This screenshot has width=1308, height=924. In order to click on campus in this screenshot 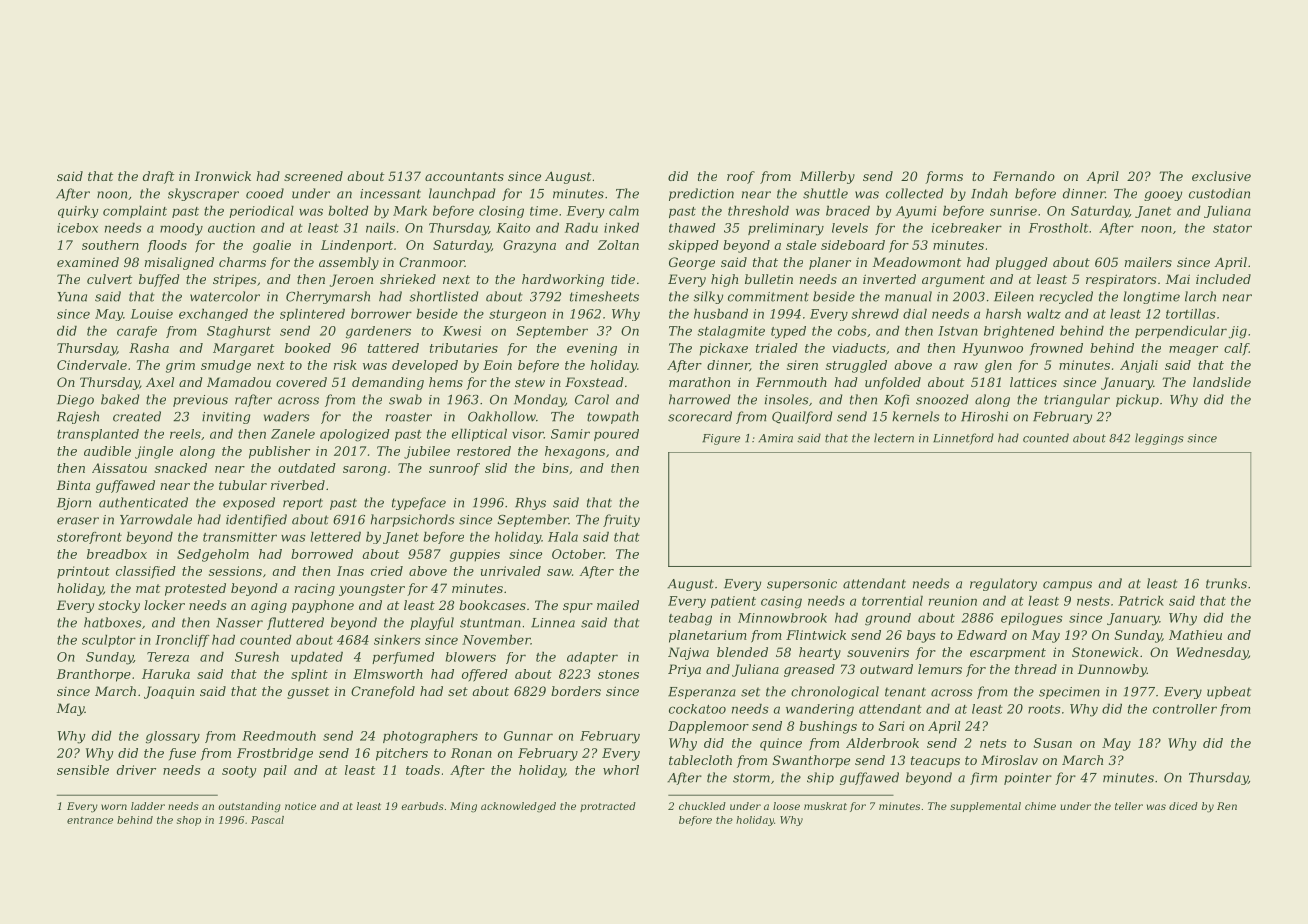, I will do `click(1067, 586)`.
